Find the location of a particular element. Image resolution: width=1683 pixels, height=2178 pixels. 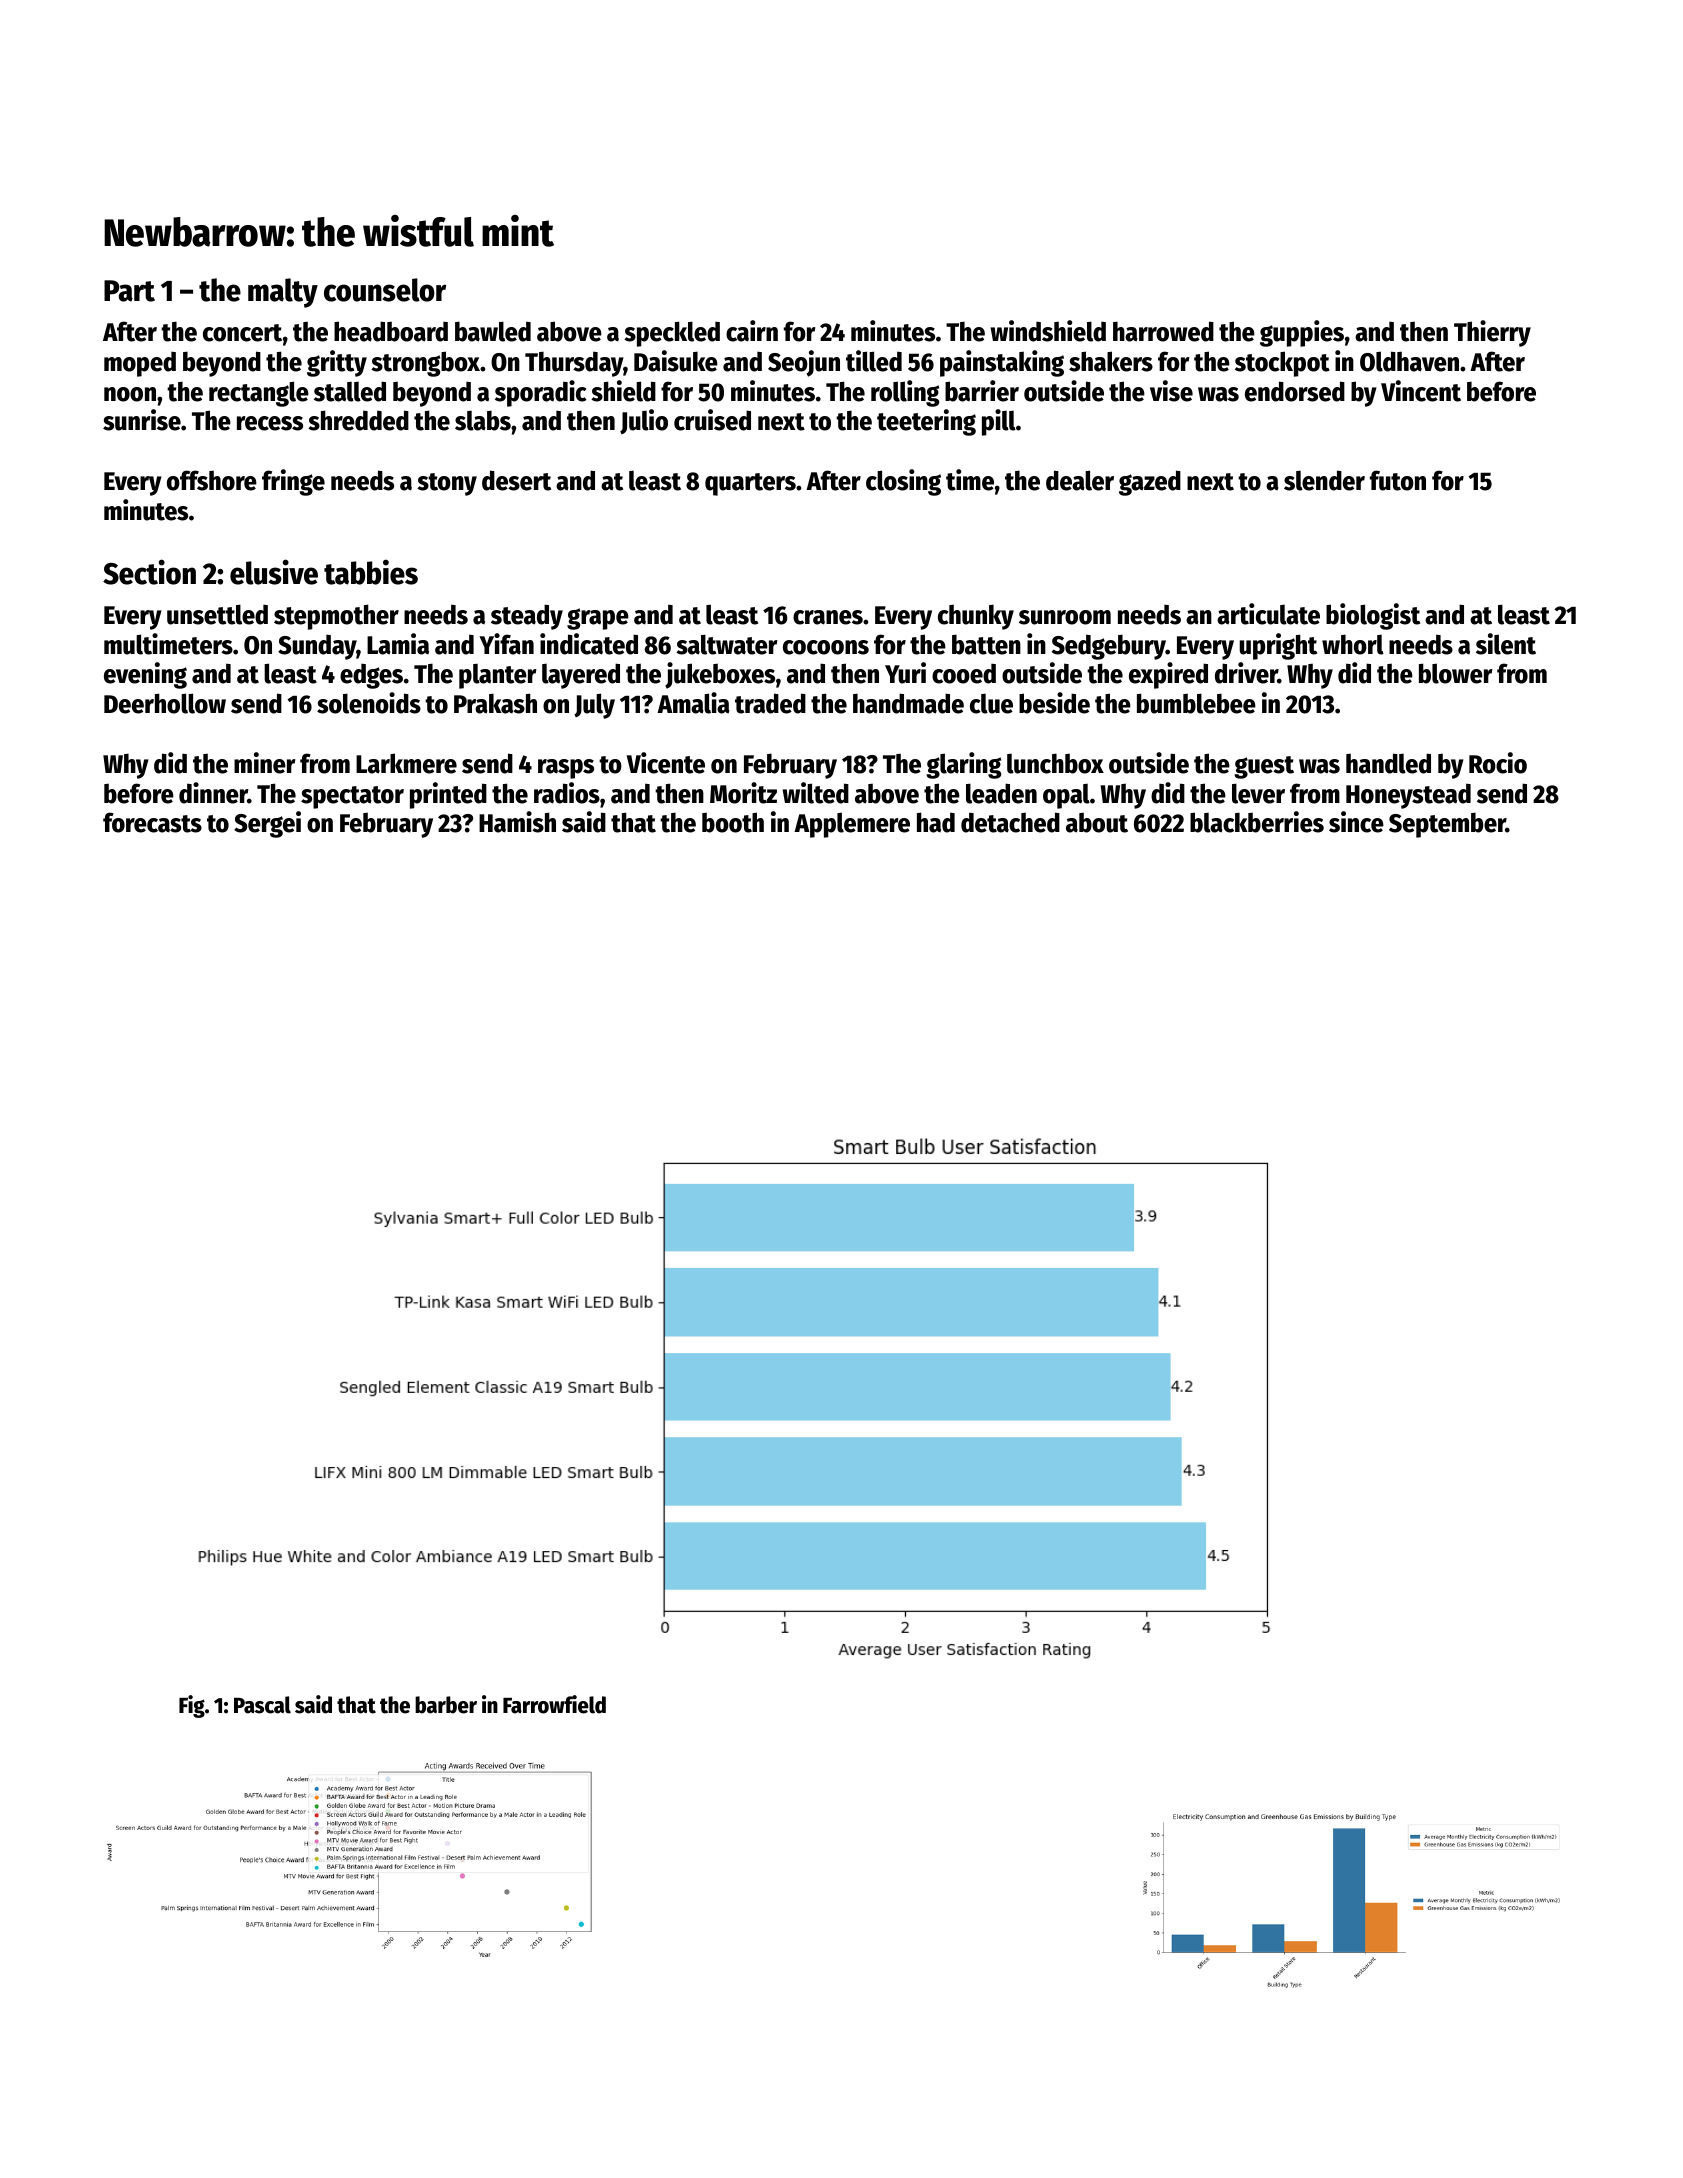

Sedgebury is located at coordinates (1109, 647).
